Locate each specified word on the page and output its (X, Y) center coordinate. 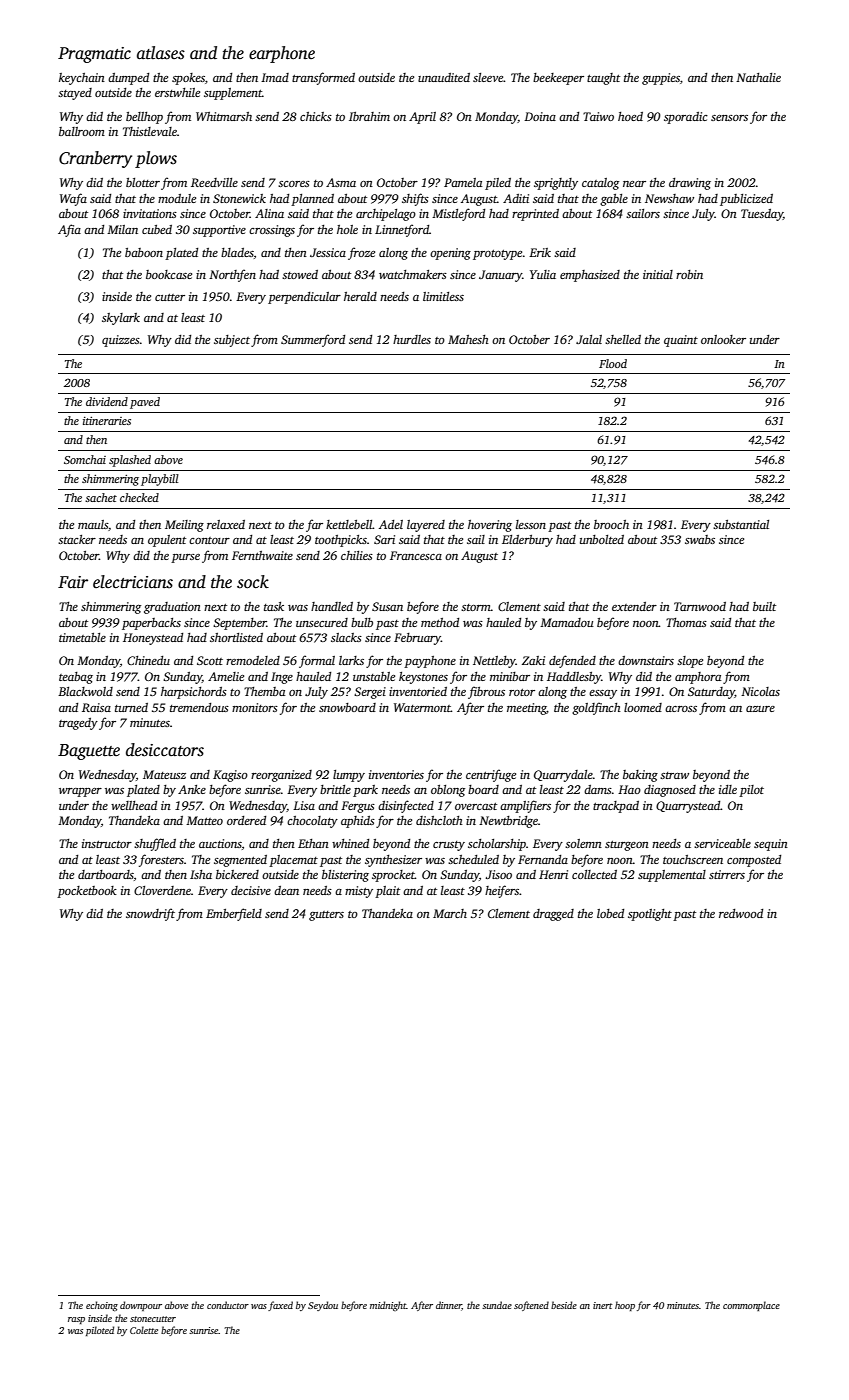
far (314, 525)
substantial (741, 524)
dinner (449, 1306)
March (450, 913)
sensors (729, 118)
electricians (133, 582)
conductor (228, 1305)
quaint (681, 341)
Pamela (463, 182)
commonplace (751, 1306)
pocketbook (87, 892)
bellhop (144, 118)
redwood (741, 913)
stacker (77, 539)
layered (426, 526)
